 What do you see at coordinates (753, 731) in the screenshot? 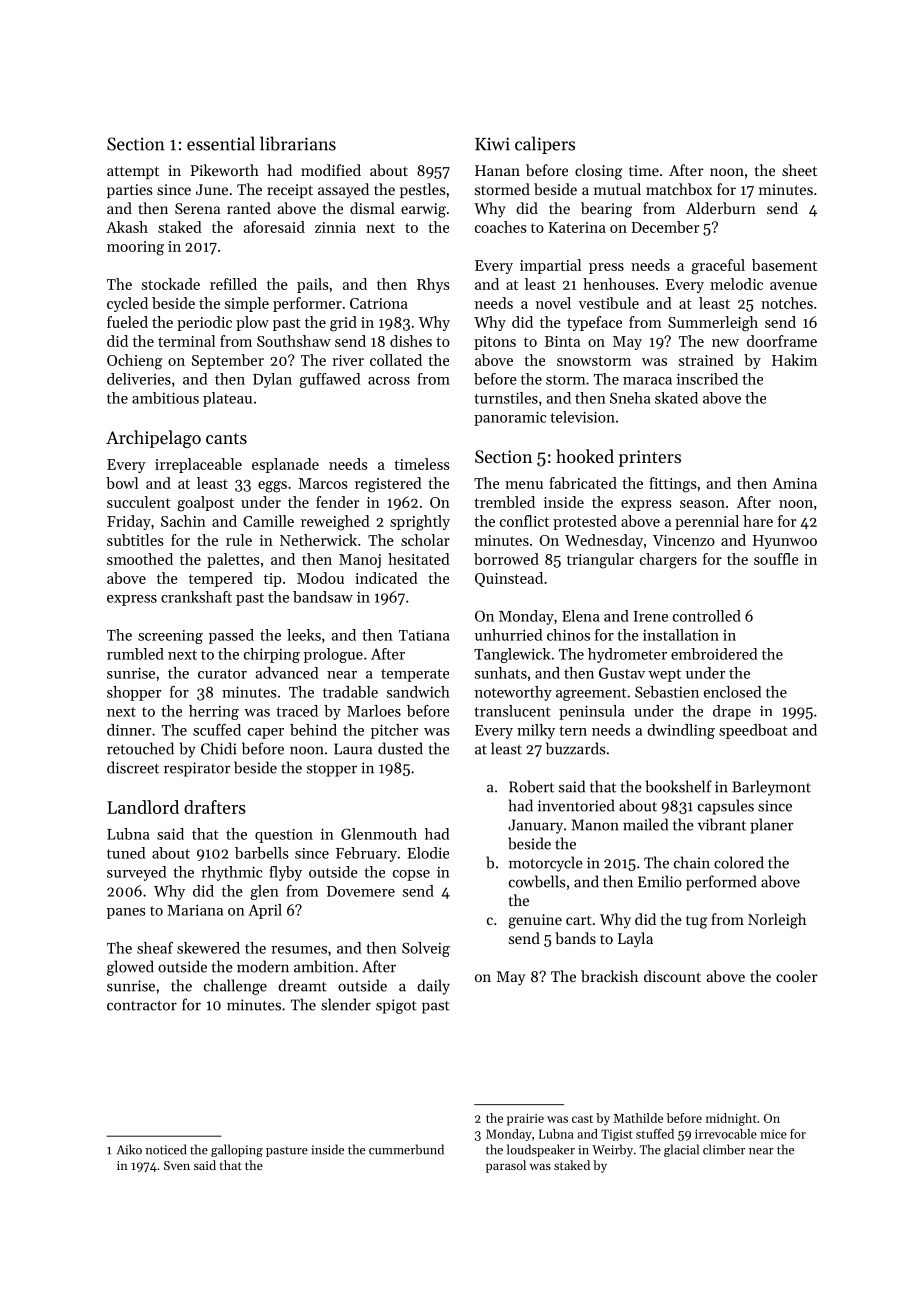
I see `speedboat` at bounding box center [753, 731].
